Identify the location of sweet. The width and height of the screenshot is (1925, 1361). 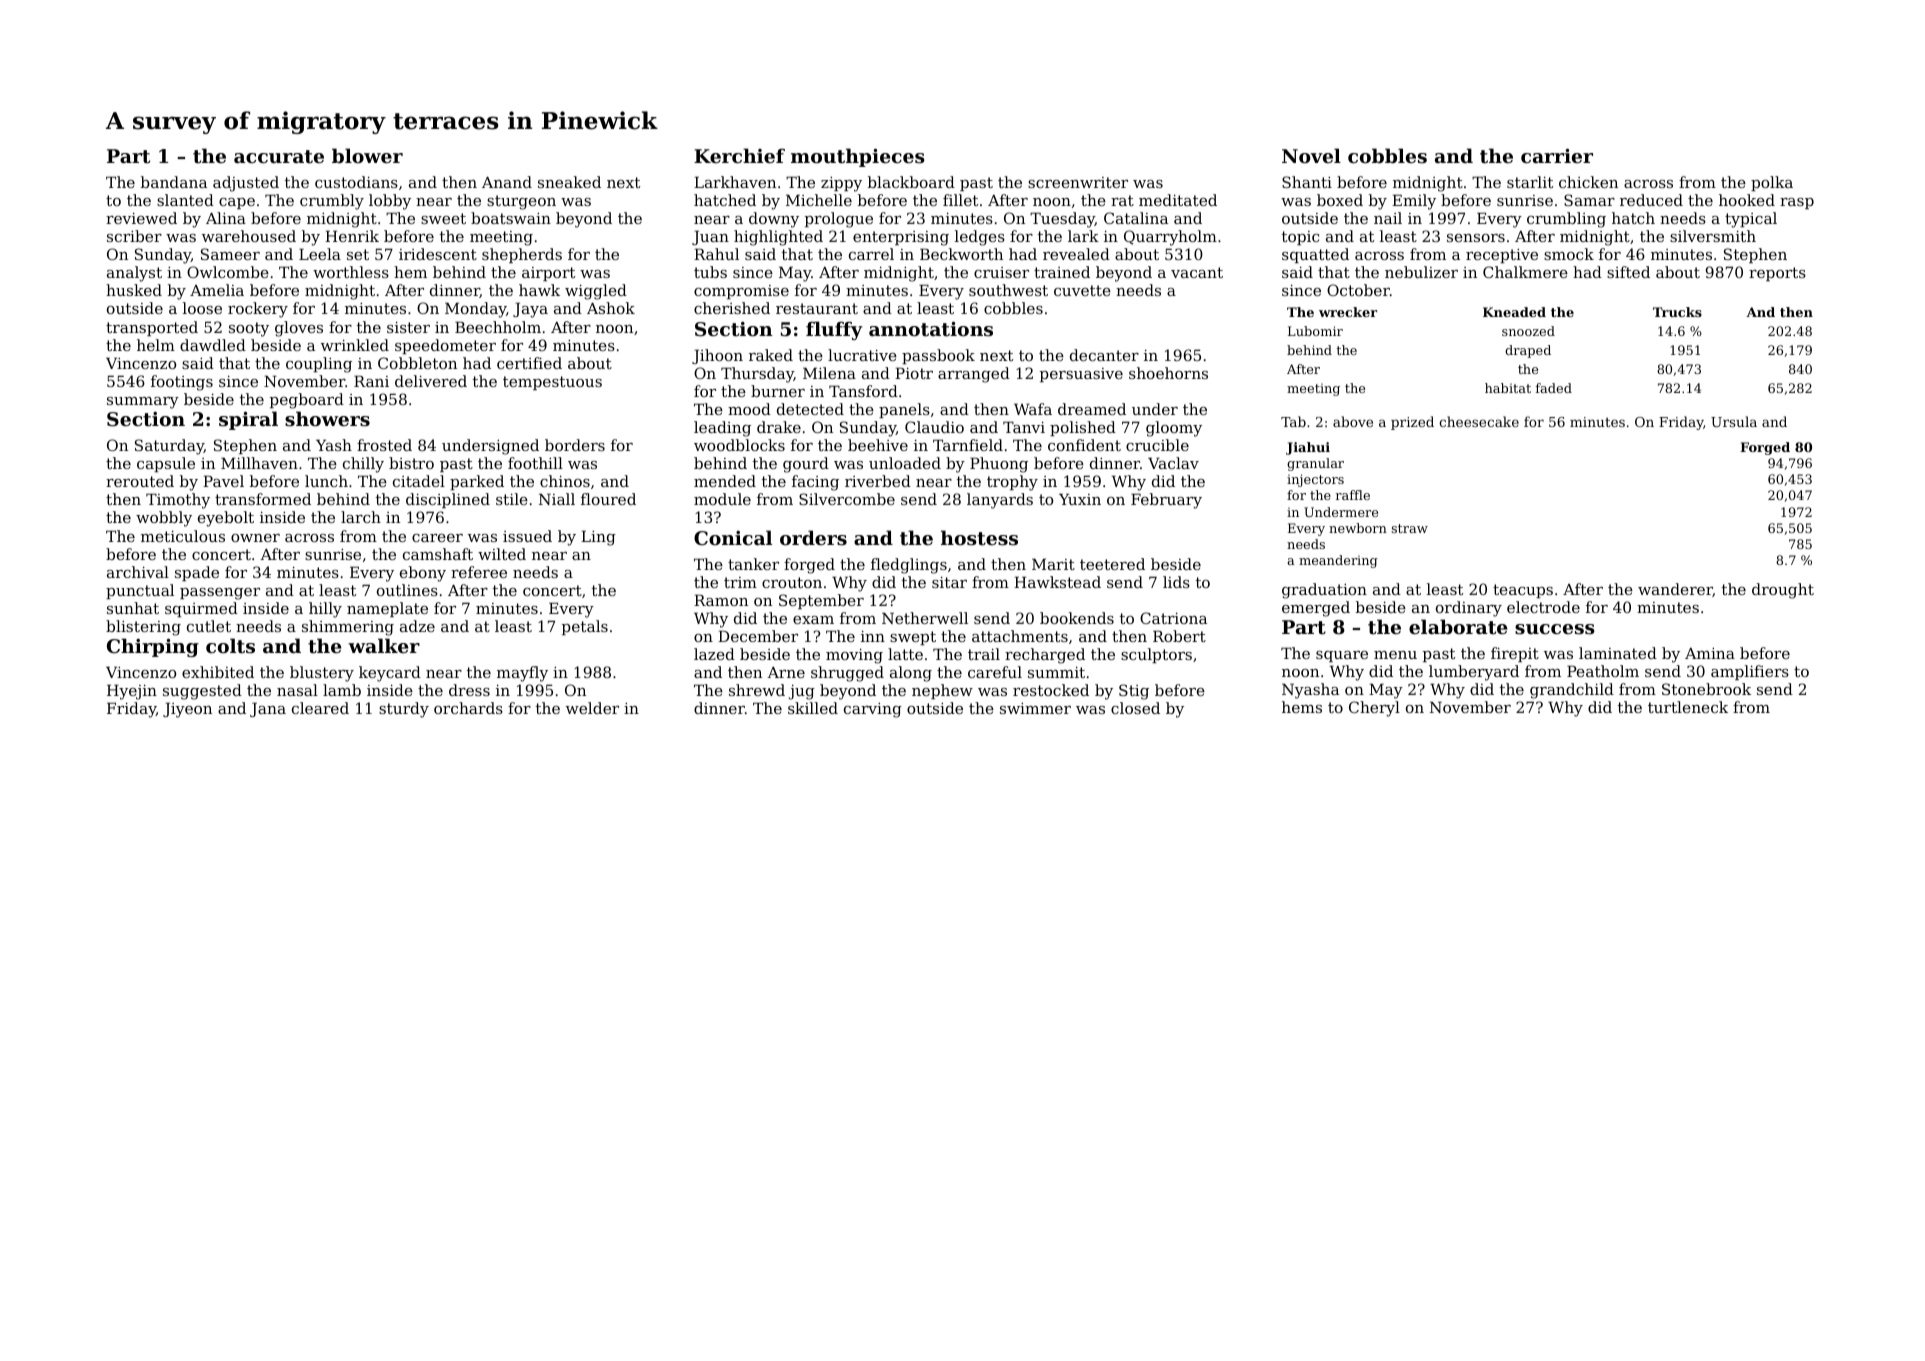
(443, 218).
